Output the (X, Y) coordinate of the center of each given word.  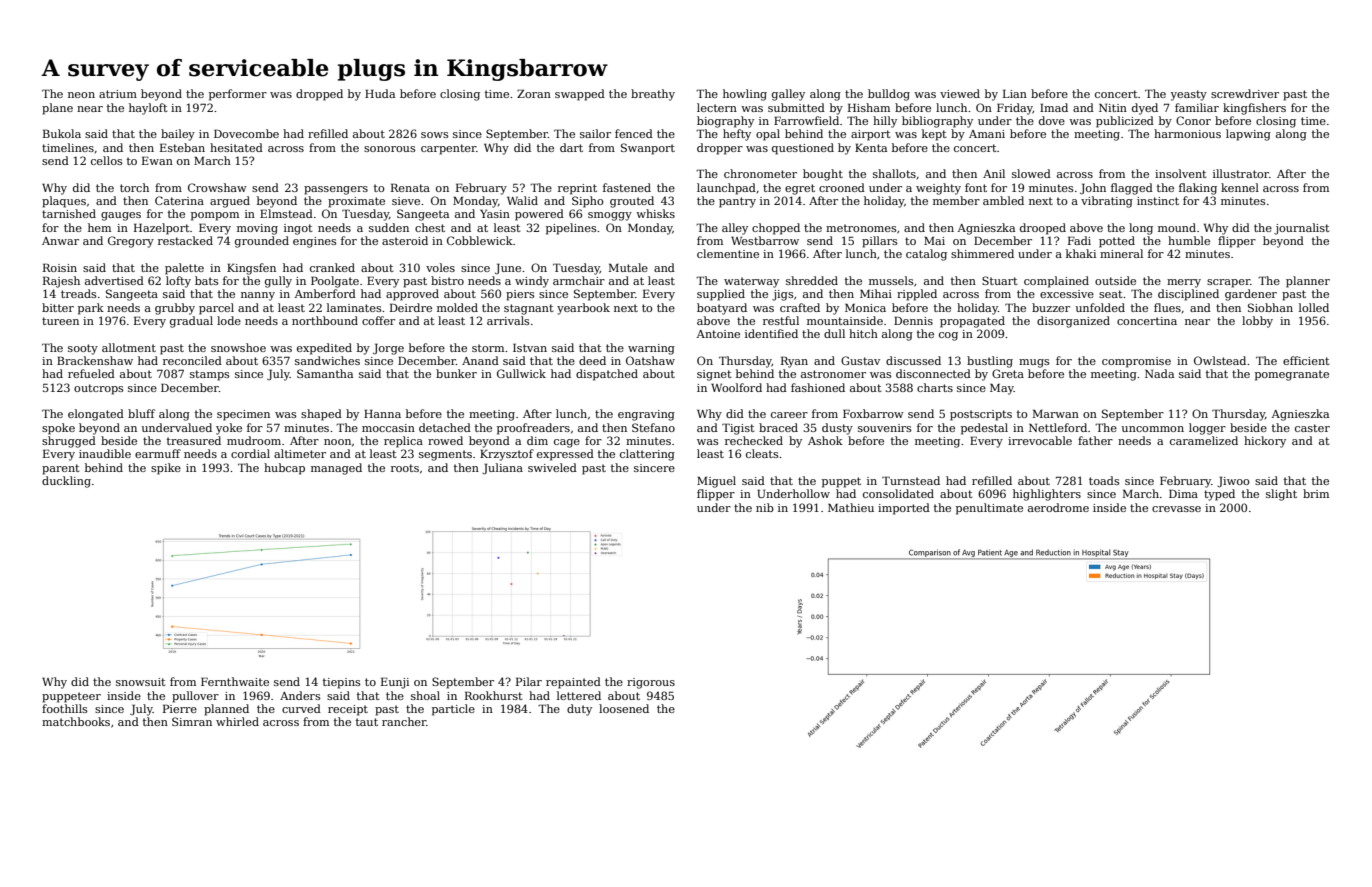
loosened (624, 708)
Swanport (648, 149)
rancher (404, 721)
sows (434, 135)
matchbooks (76, 721)
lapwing (1248, 135)
